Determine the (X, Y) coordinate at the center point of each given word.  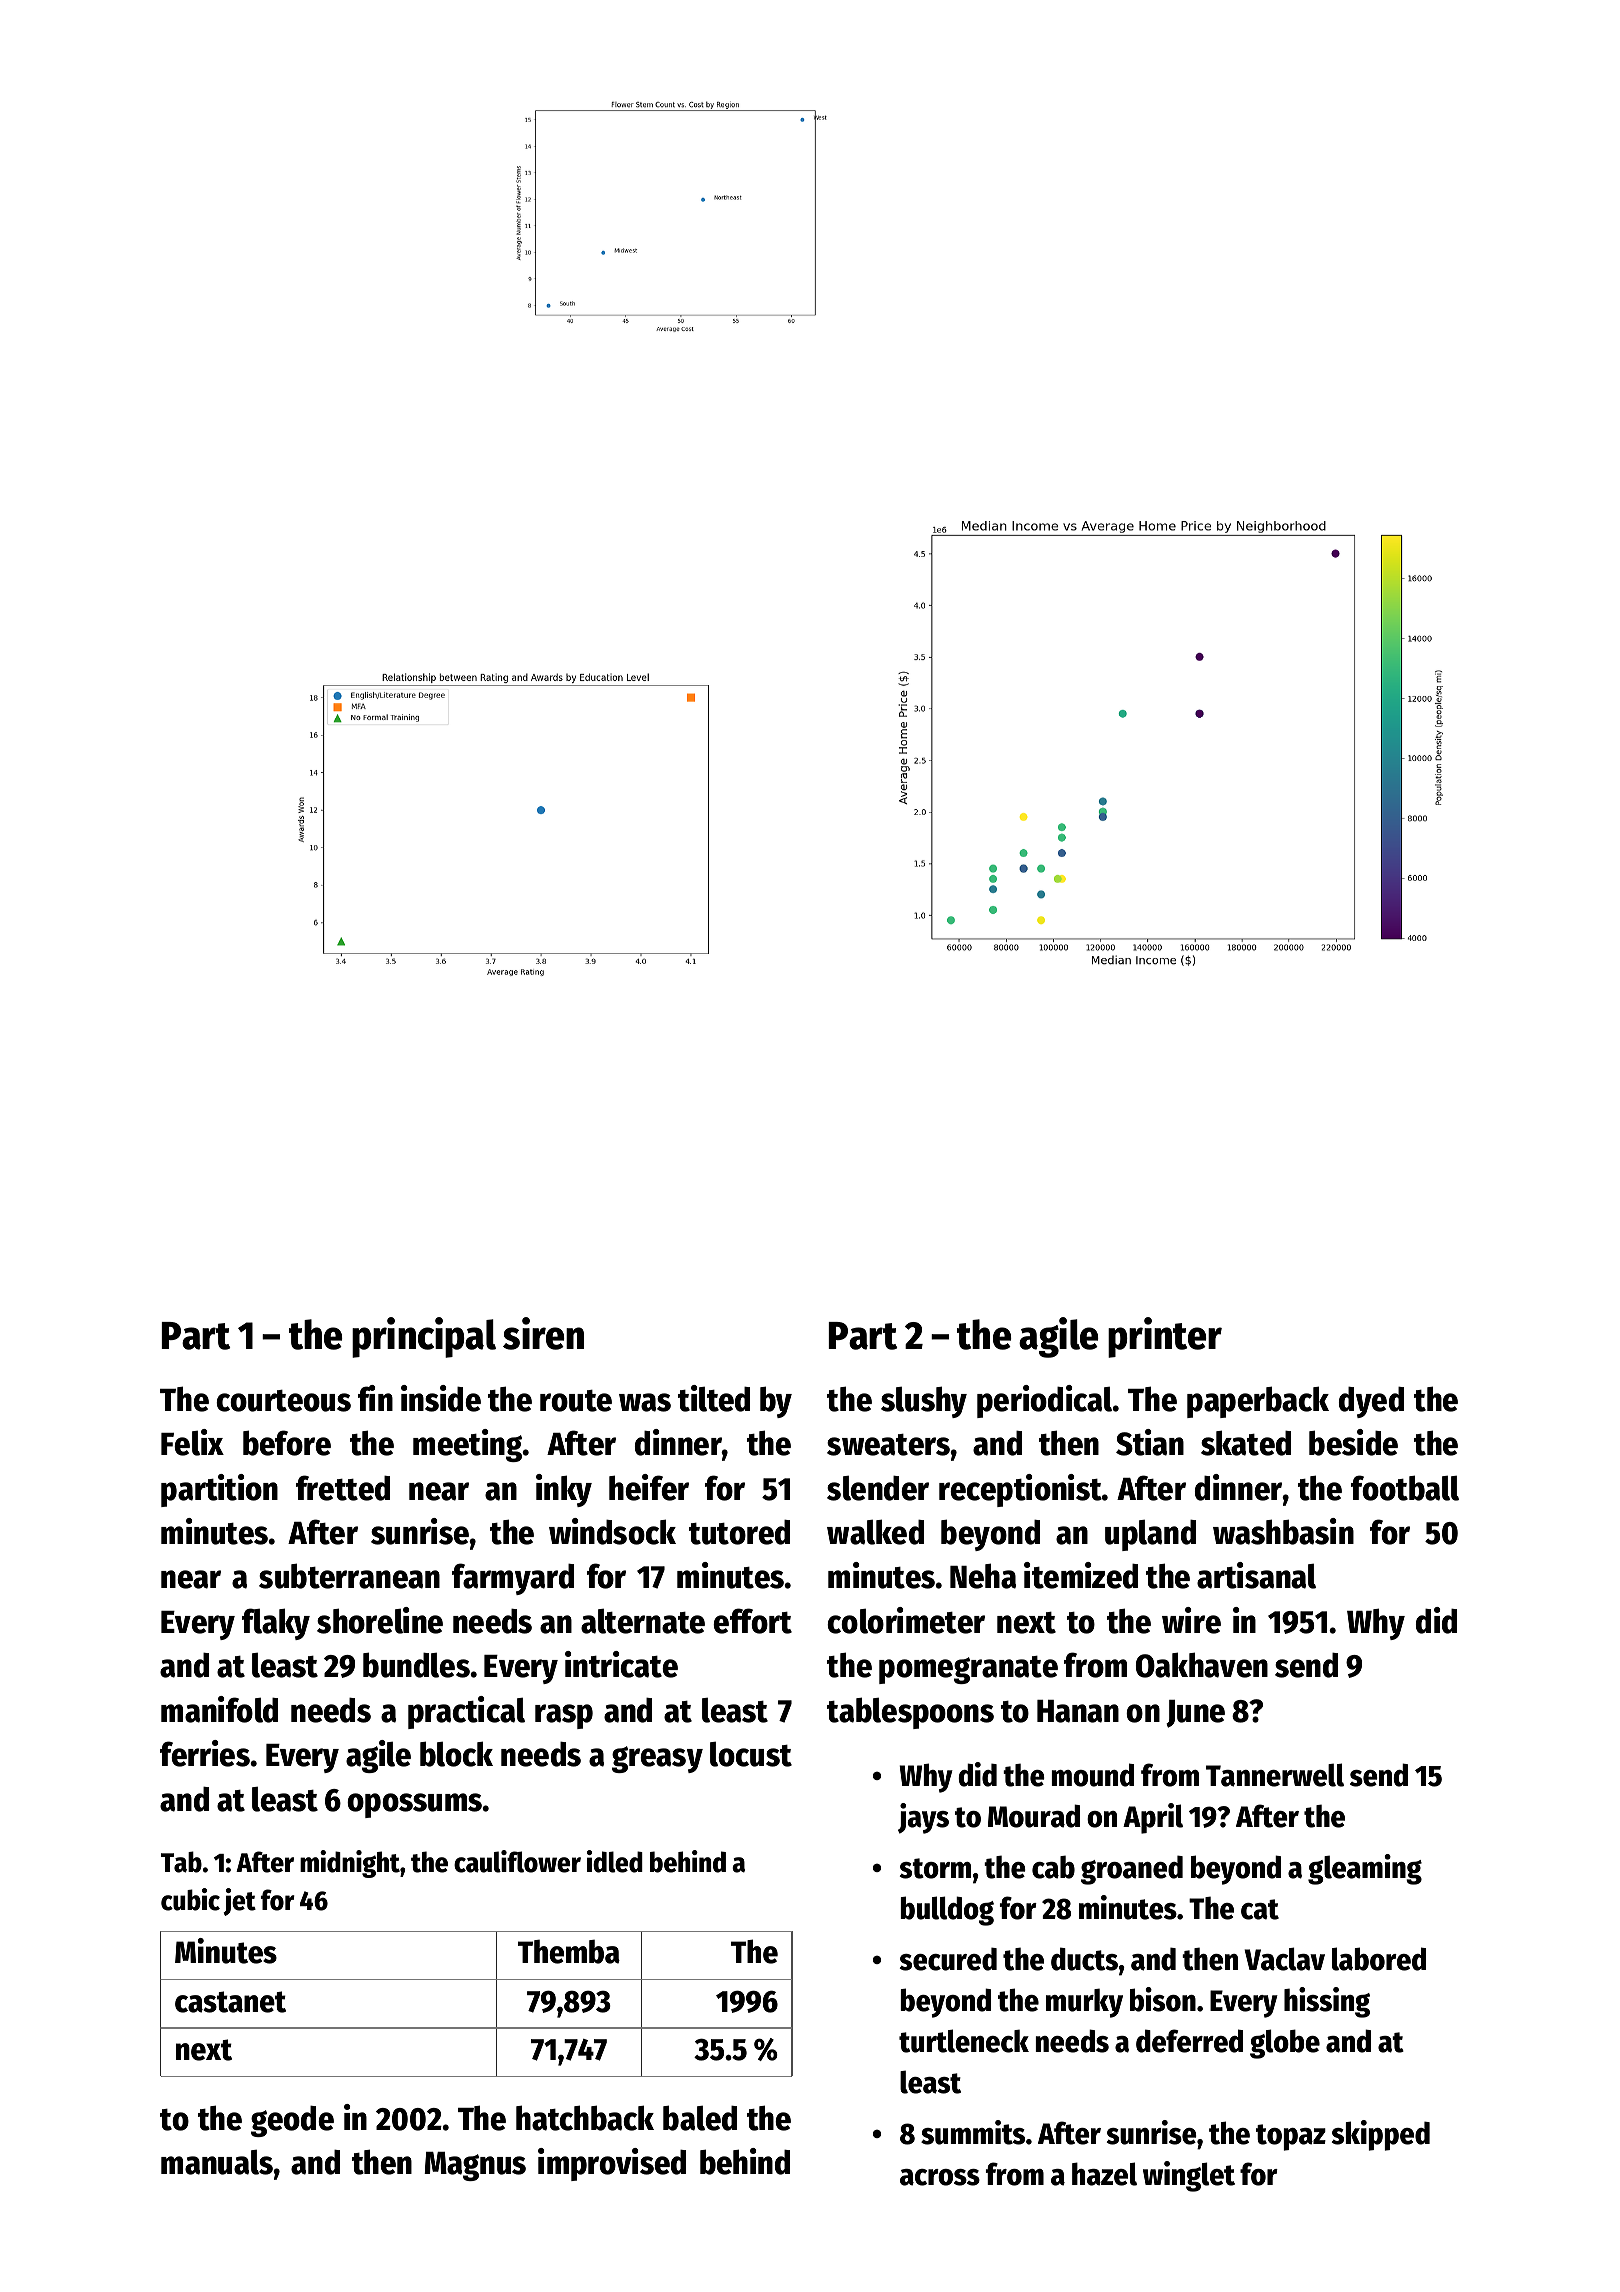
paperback (1258, 1402)
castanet (230, 2002)
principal (424, 1337)
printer (1165, 1337)
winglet (1189, 2176)
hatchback (585, 2118)
